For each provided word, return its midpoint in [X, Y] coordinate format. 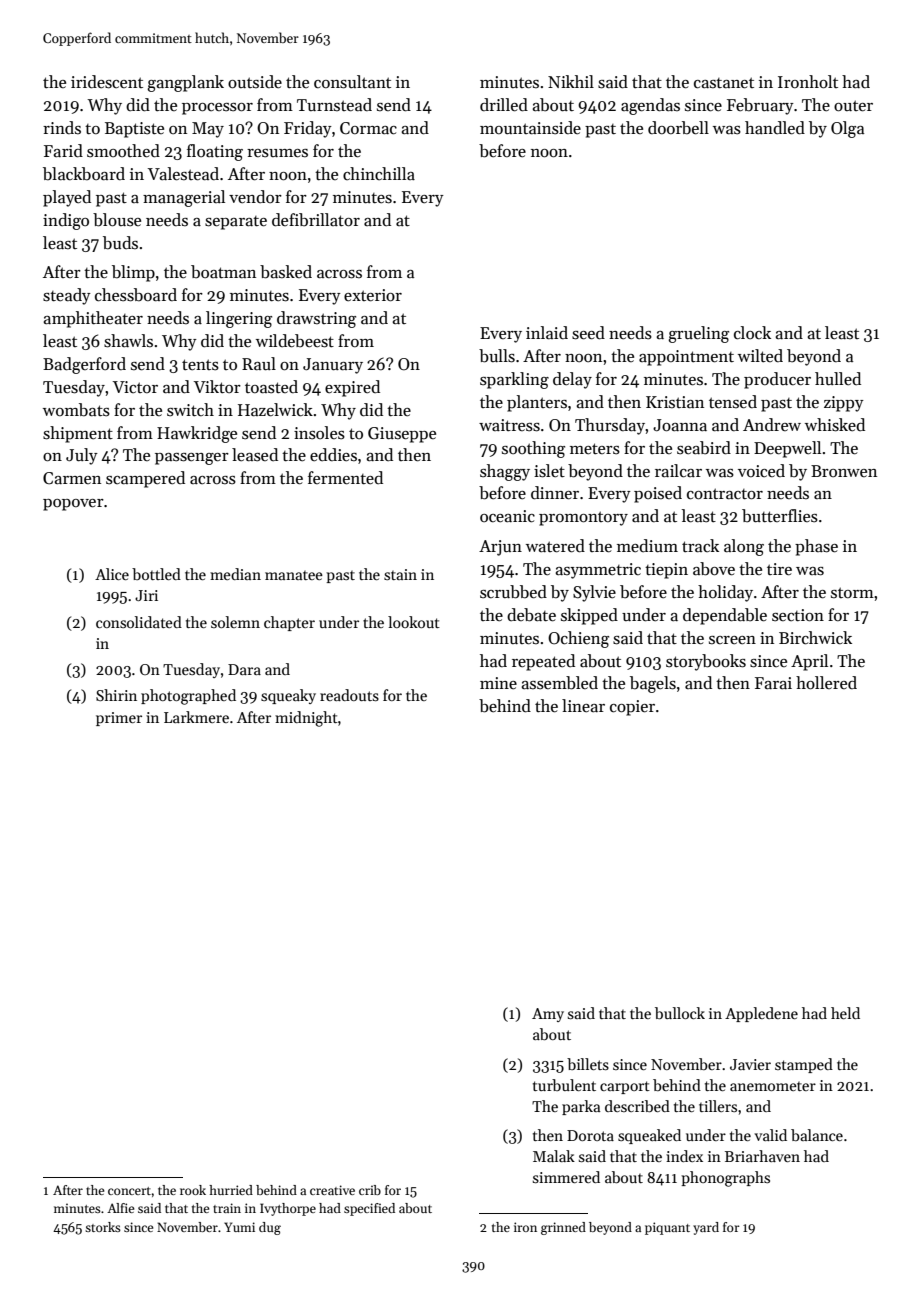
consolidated [139, 622]
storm [852, 593]
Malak [554, 1156]
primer [119, 719]
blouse [117, 220]
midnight [306, 719]
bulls [497, 356]
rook [193, 1190]
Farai [773, 683]
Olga [847, 129]
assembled [559, 683]
